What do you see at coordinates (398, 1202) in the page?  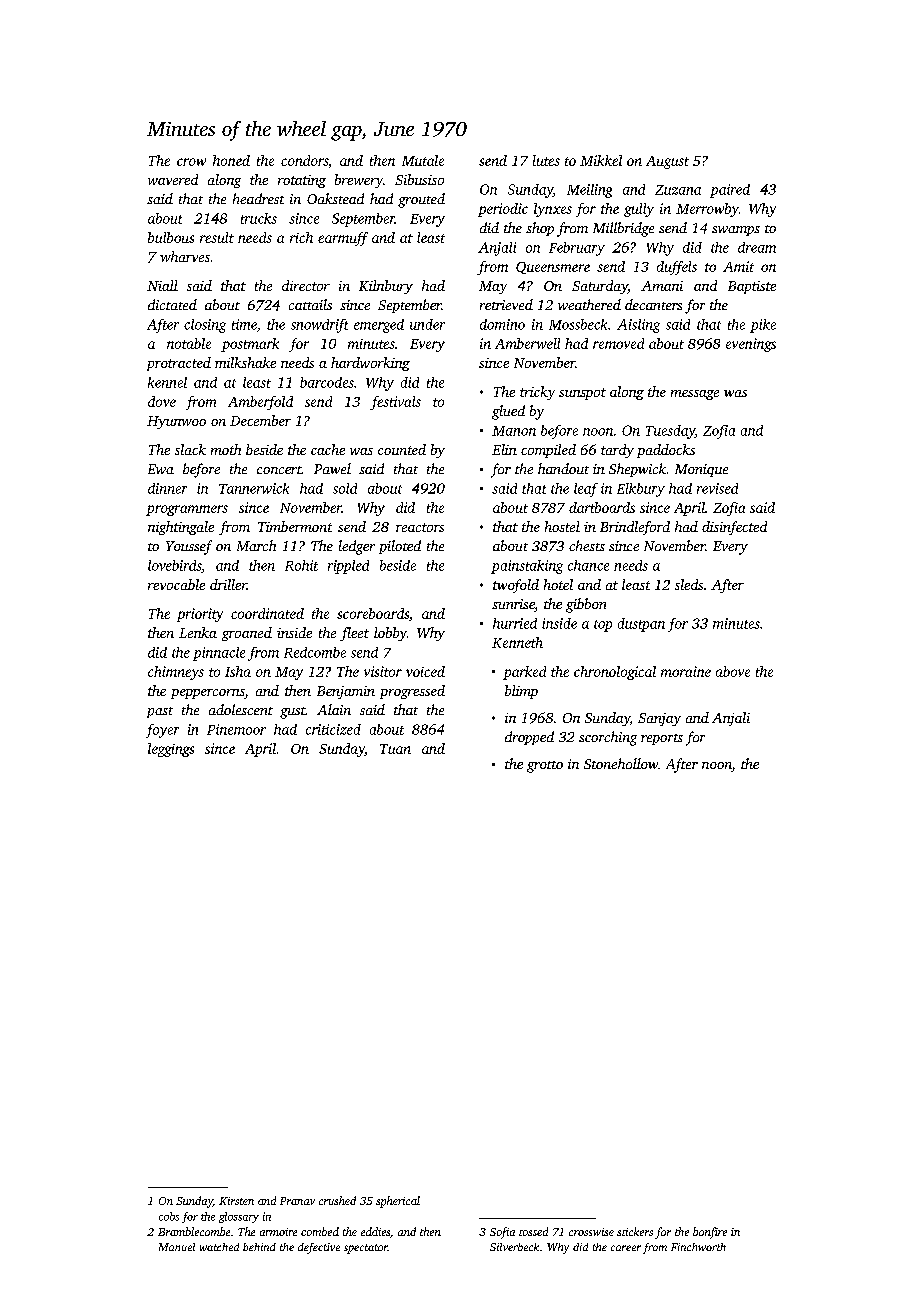 I see `spherical` at bounding box center [398, 1202].
